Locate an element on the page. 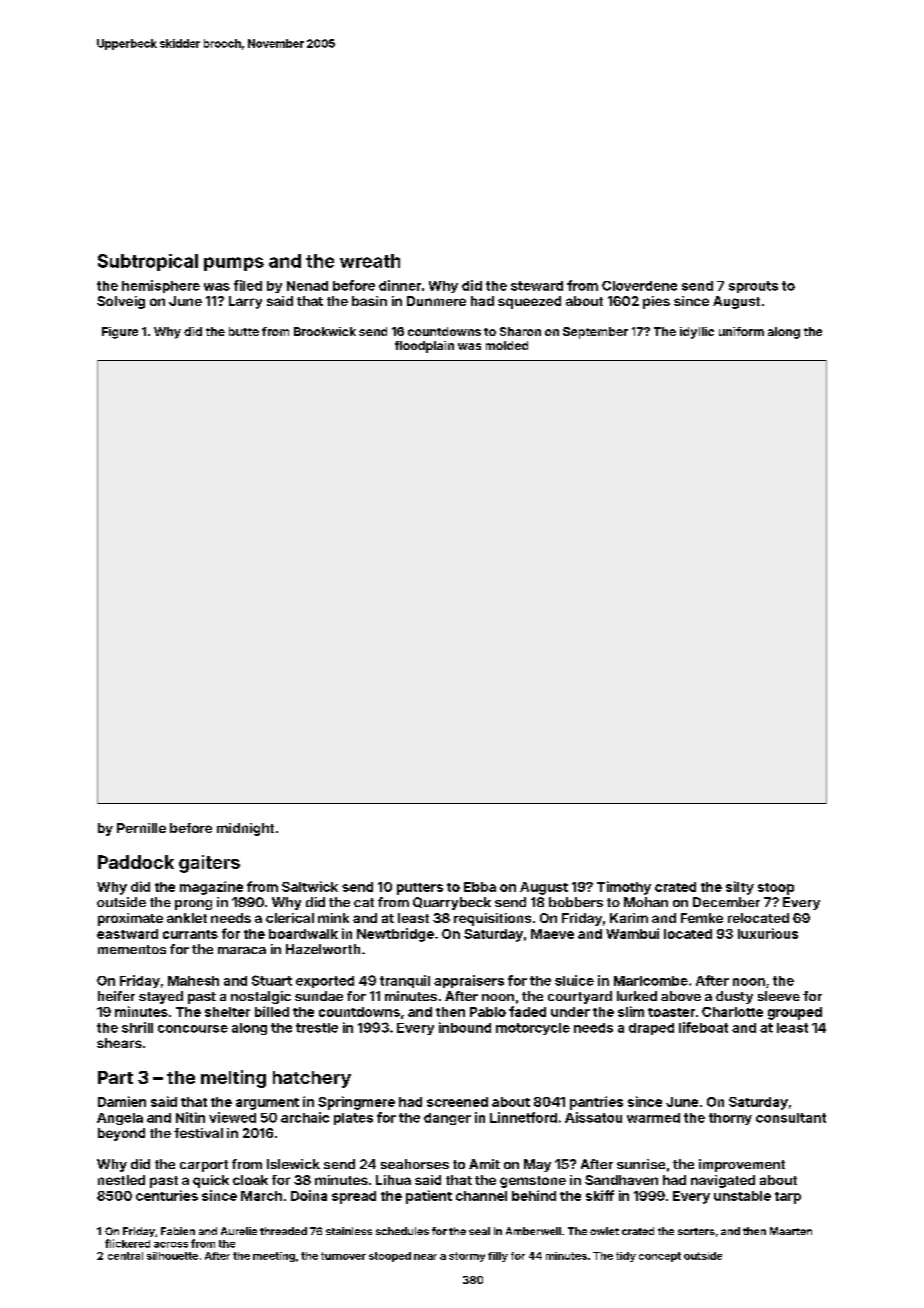  near is located at coordinates (425, 1257).
